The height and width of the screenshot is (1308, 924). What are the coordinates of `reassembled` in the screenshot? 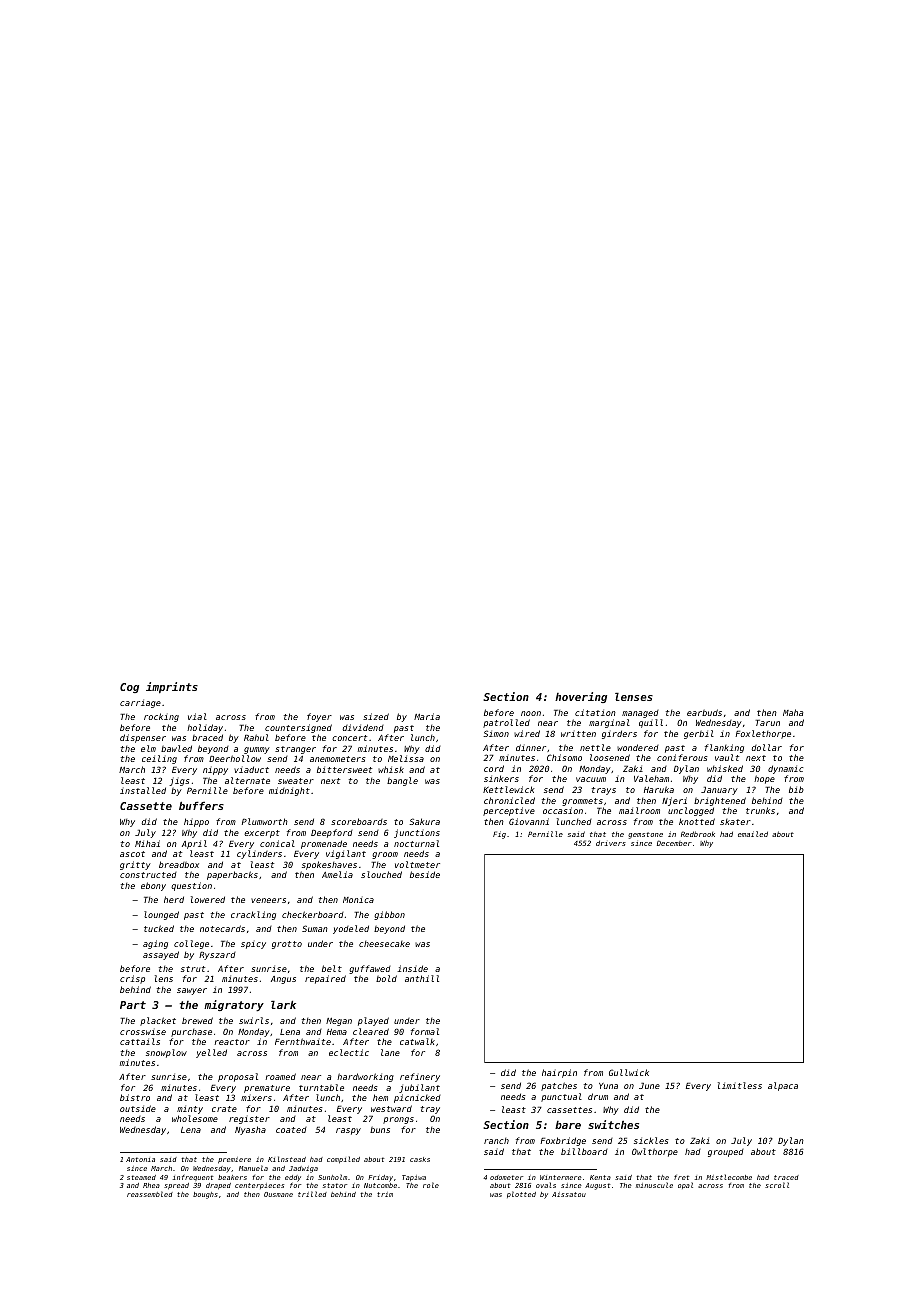 It's located at (150, 1194).
